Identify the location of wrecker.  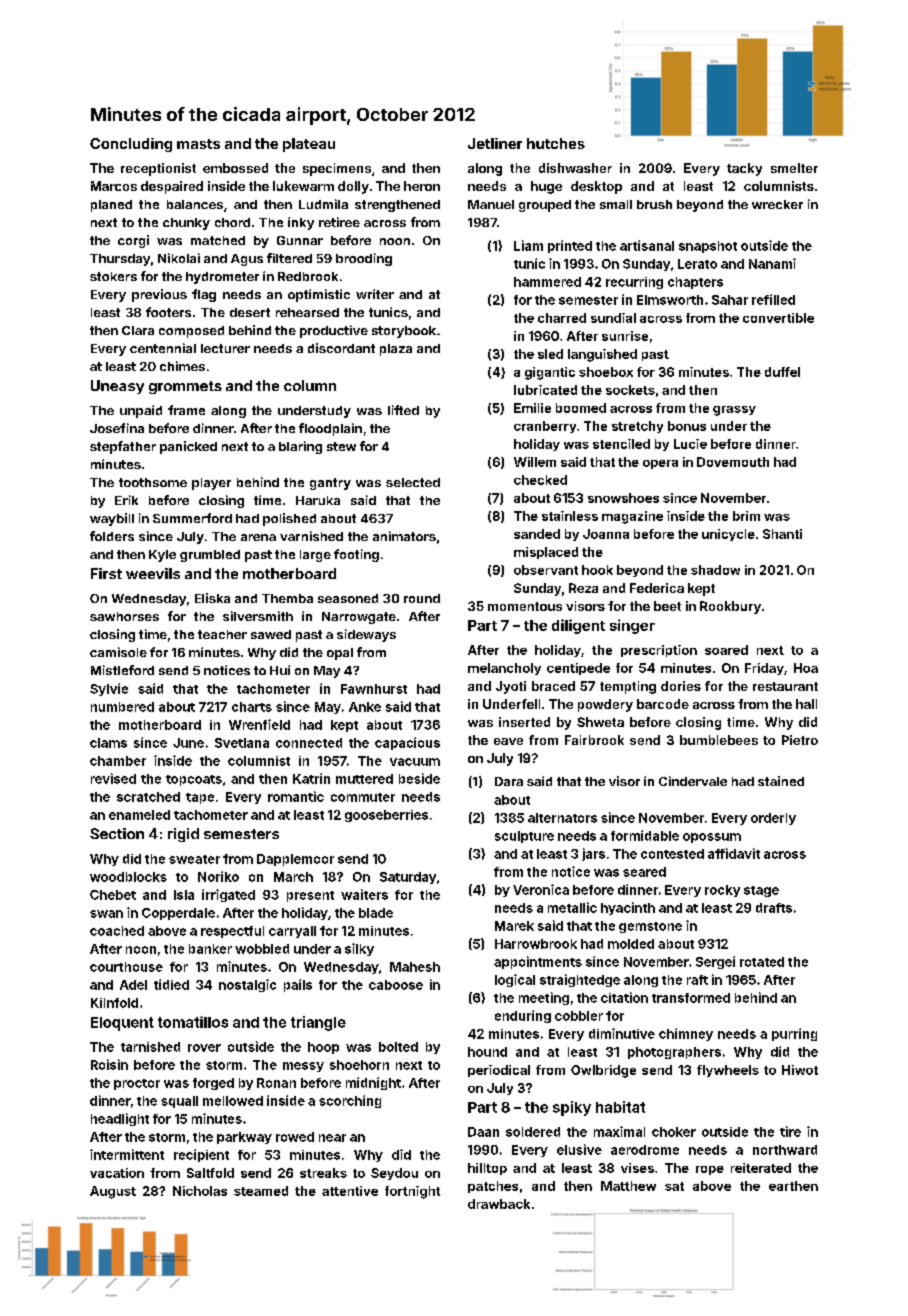
(777, 204).
